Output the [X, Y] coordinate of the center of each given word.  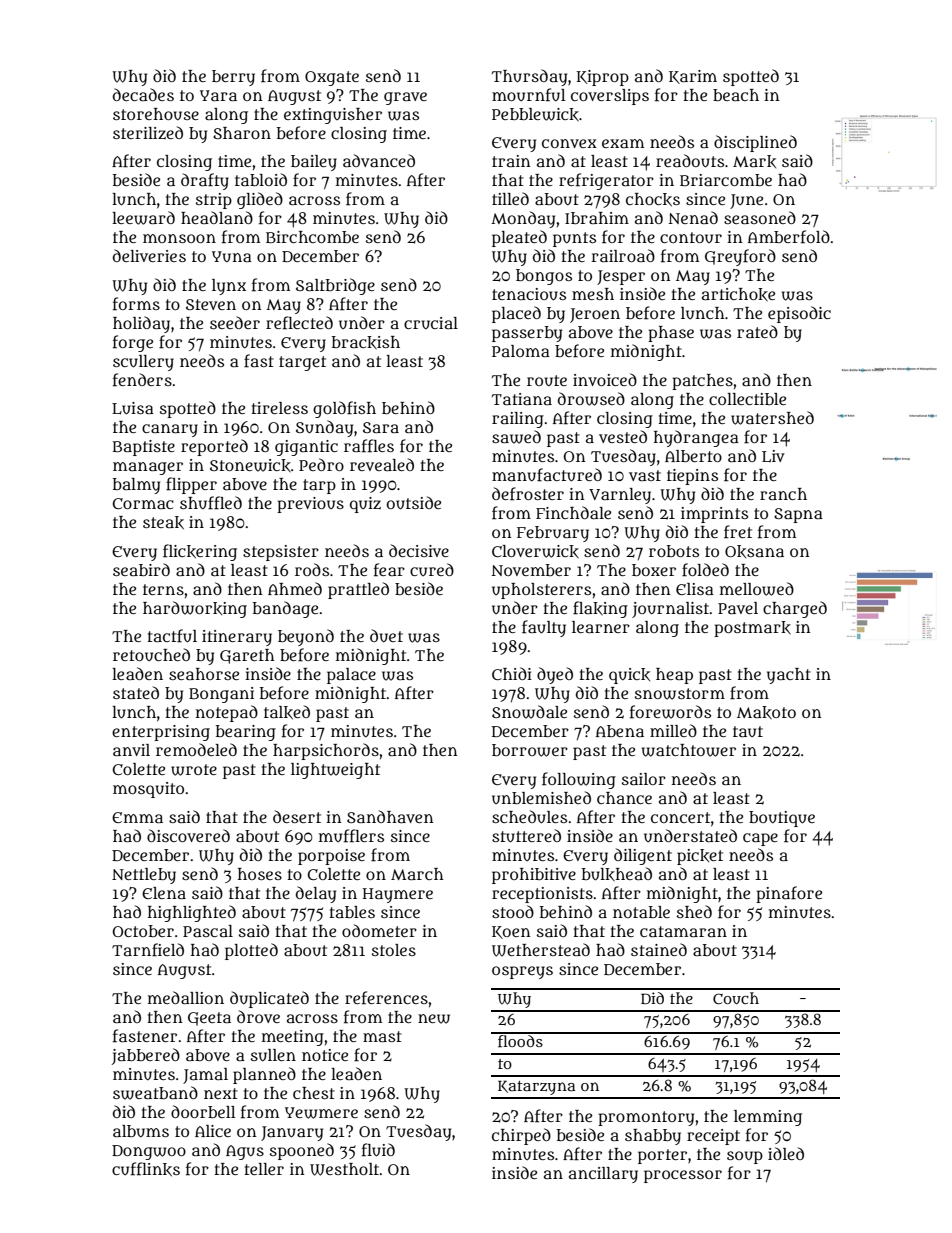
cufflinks [146, 1169]
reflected [299, 323]
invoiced [605, 379]
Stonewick [250, 466]
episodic [799, 314]
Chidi [512, 673]
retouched [151, 654]
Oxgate [332, 78]
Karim [693, 77]
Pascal [208, 931]
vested [623, 436]
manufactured [547, 475]
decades [143, 94]
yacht [789, 676]
